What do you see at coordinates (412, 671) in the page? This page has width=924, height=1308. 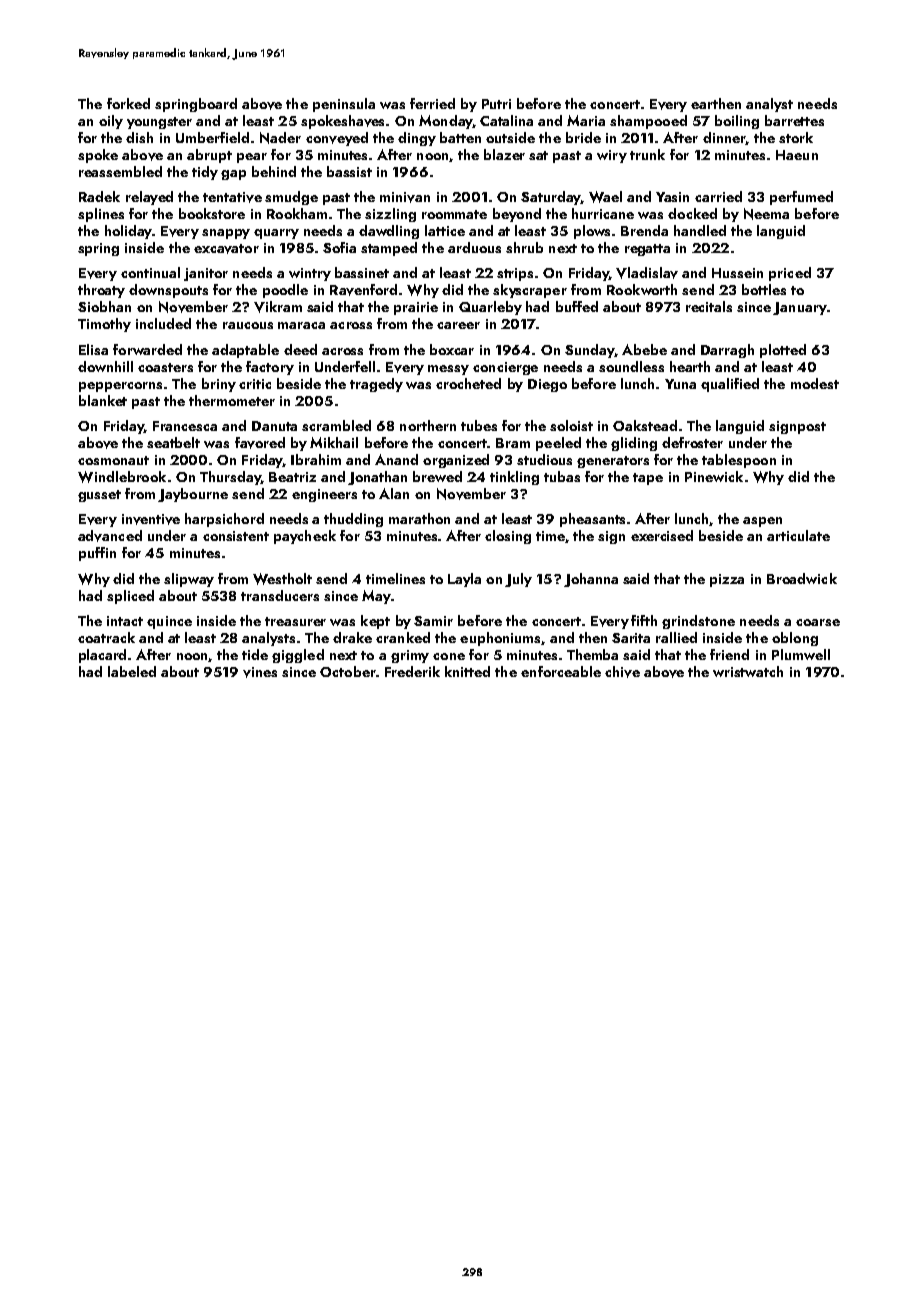 I see `Frederik` at bounding box center [412, 671].
